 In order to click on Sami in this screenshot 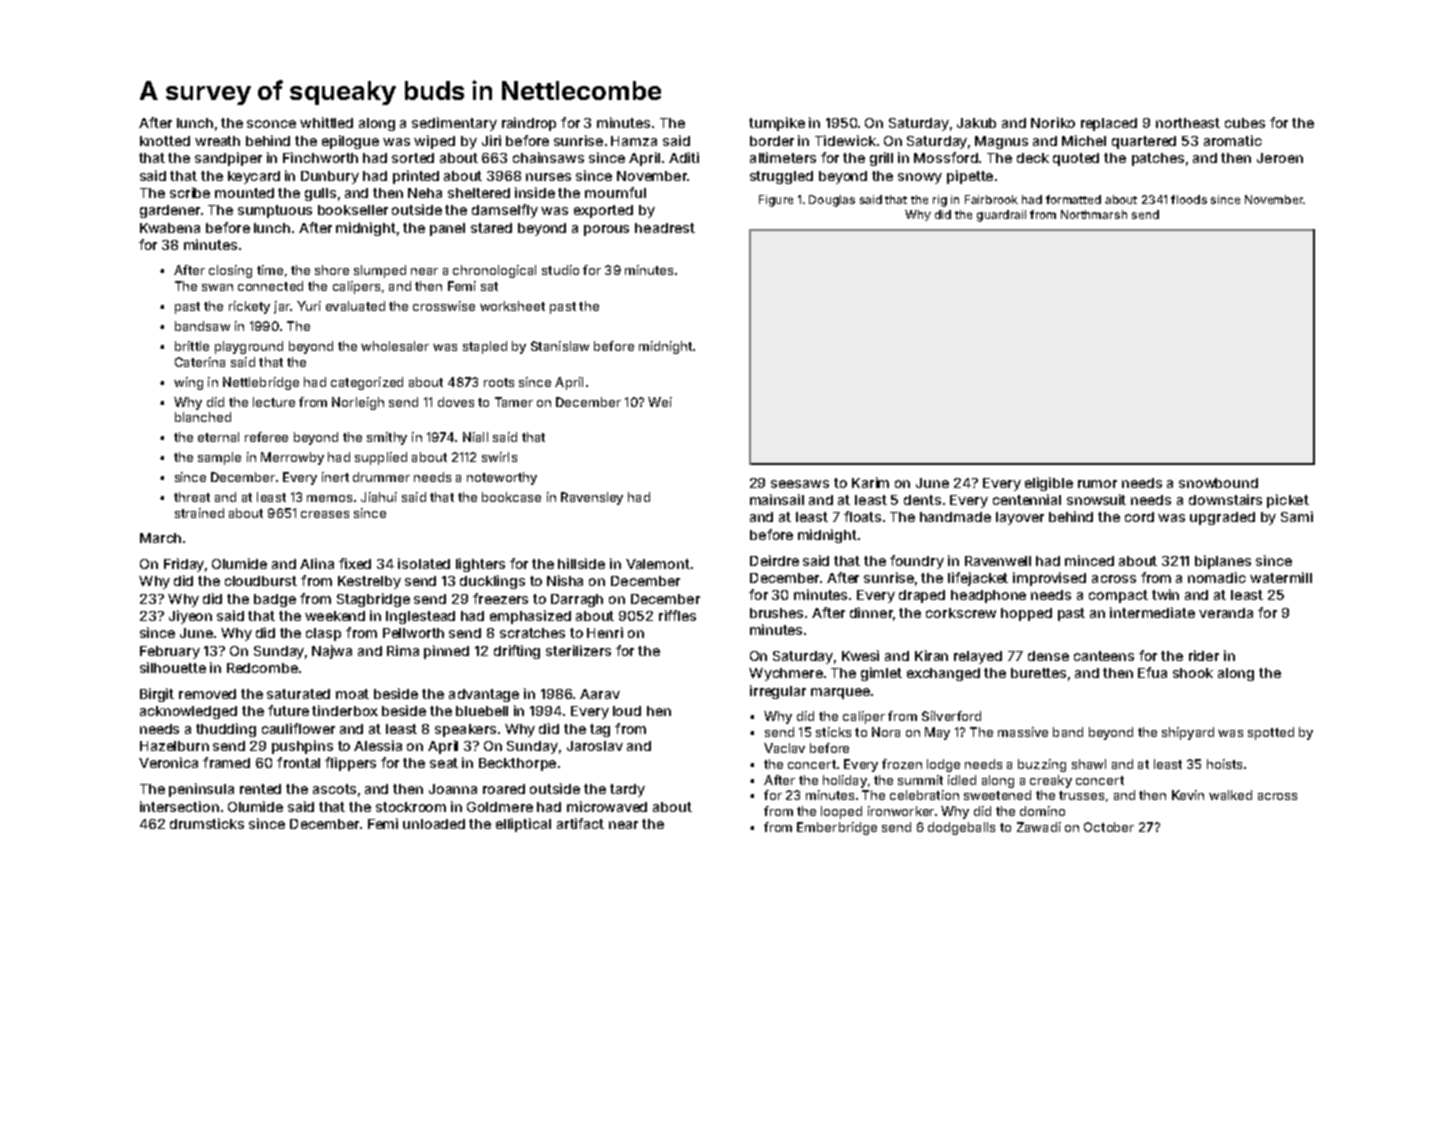, I will do `click(1297, 516)`.
